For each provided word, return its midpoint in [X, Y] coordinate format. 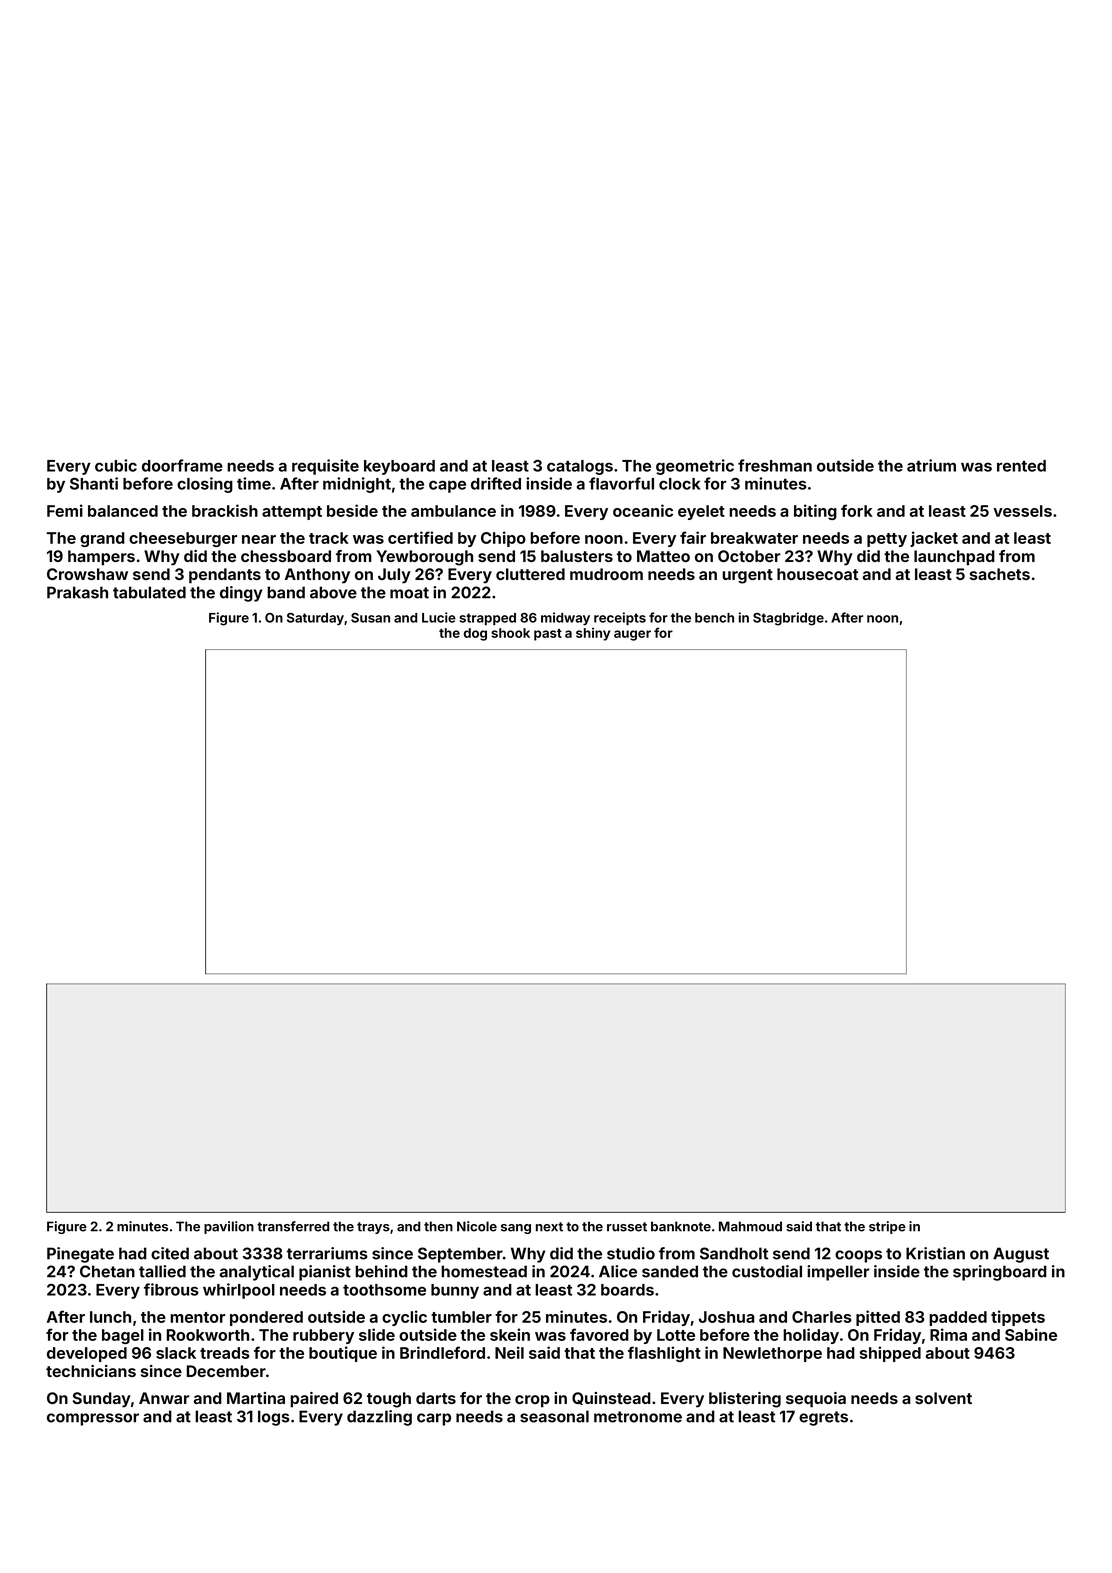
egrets [823, 1418]
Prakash [77, 592]
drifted [496, 483]
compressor [93, 1419]
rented [1021, 466]
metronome [638, 1417]
